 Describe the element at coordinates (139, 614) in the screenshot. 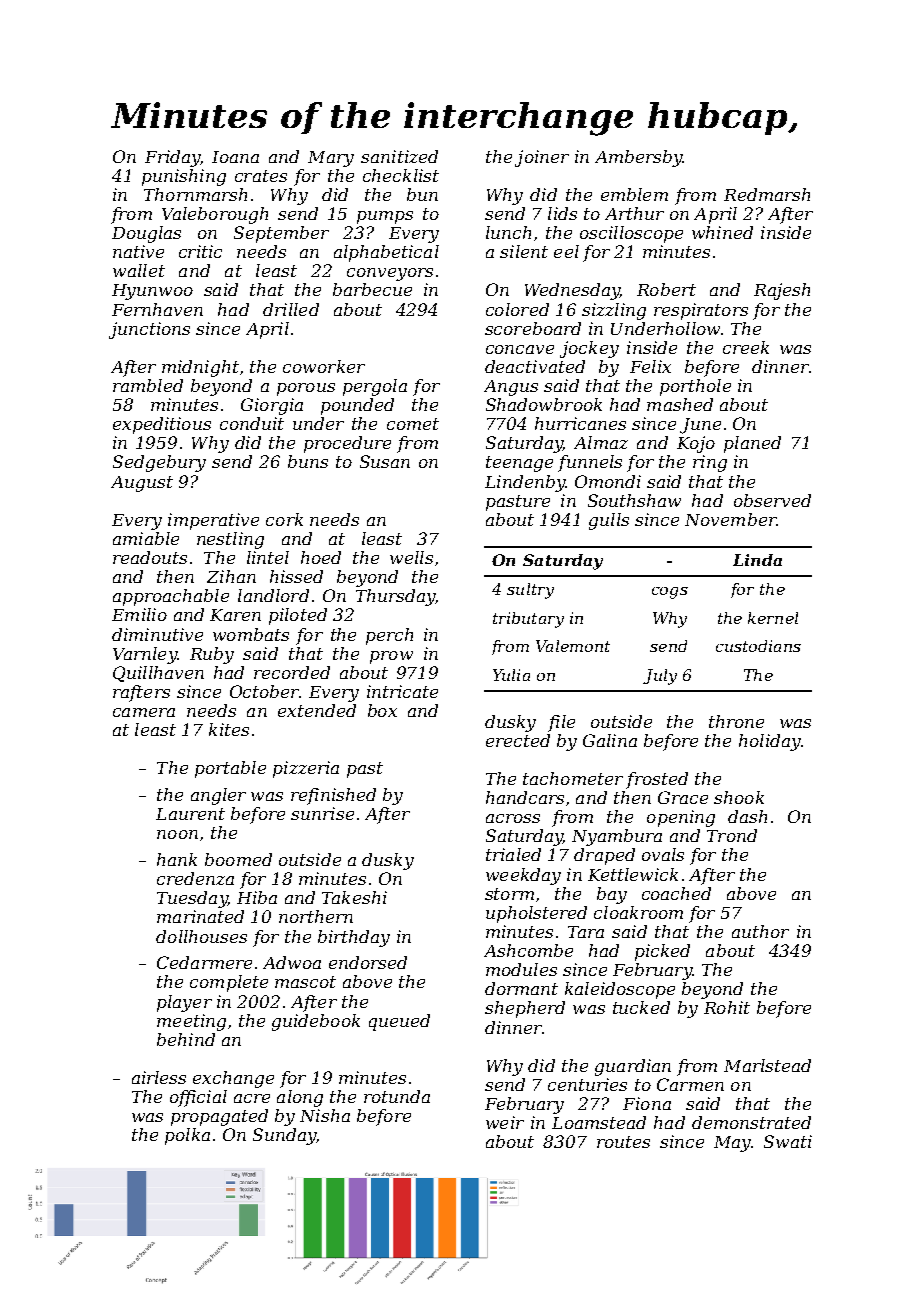

I see `Emilio` at that location.
